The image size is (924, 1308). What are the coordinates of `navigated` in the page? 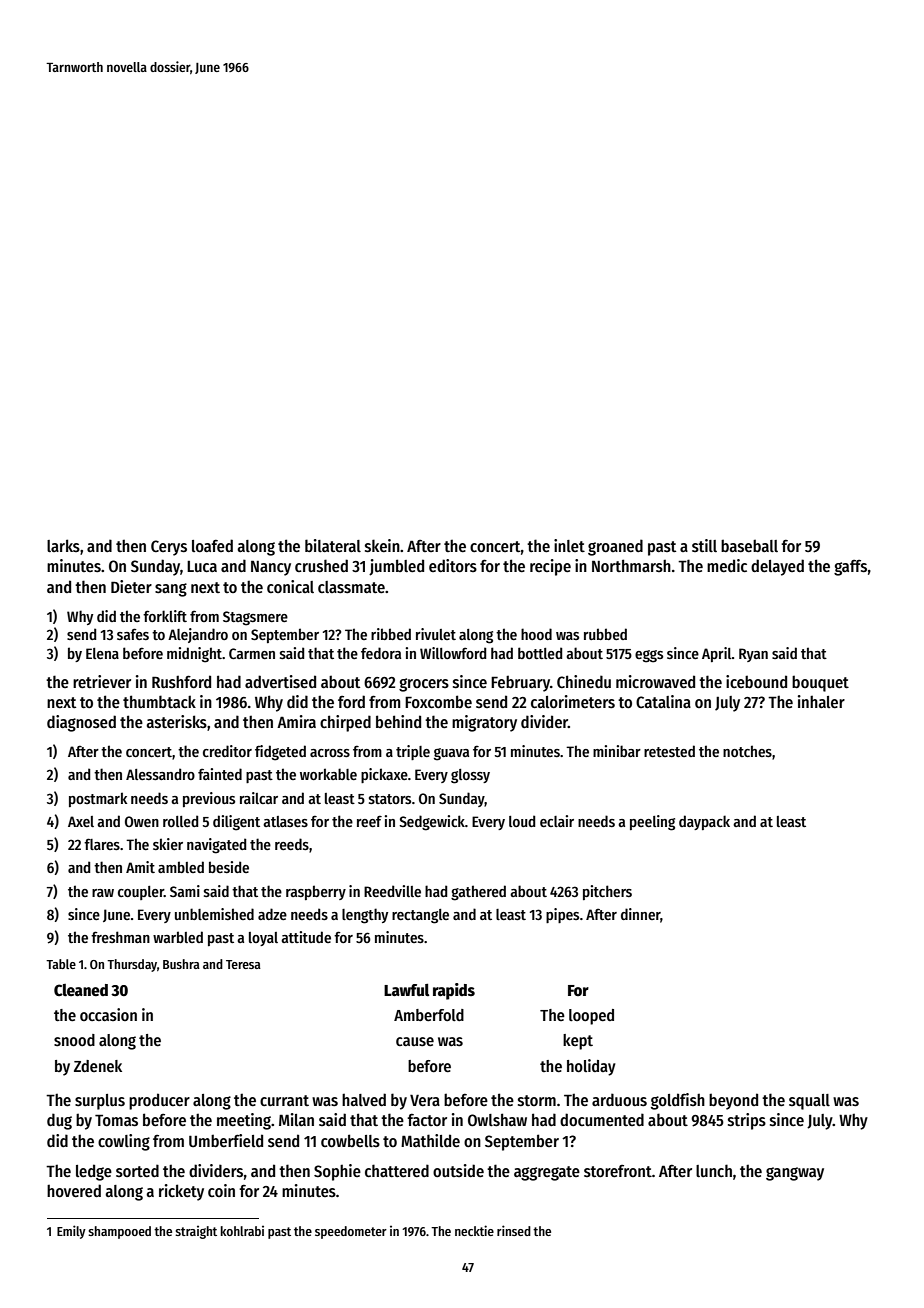 It's located at (216, 846).
